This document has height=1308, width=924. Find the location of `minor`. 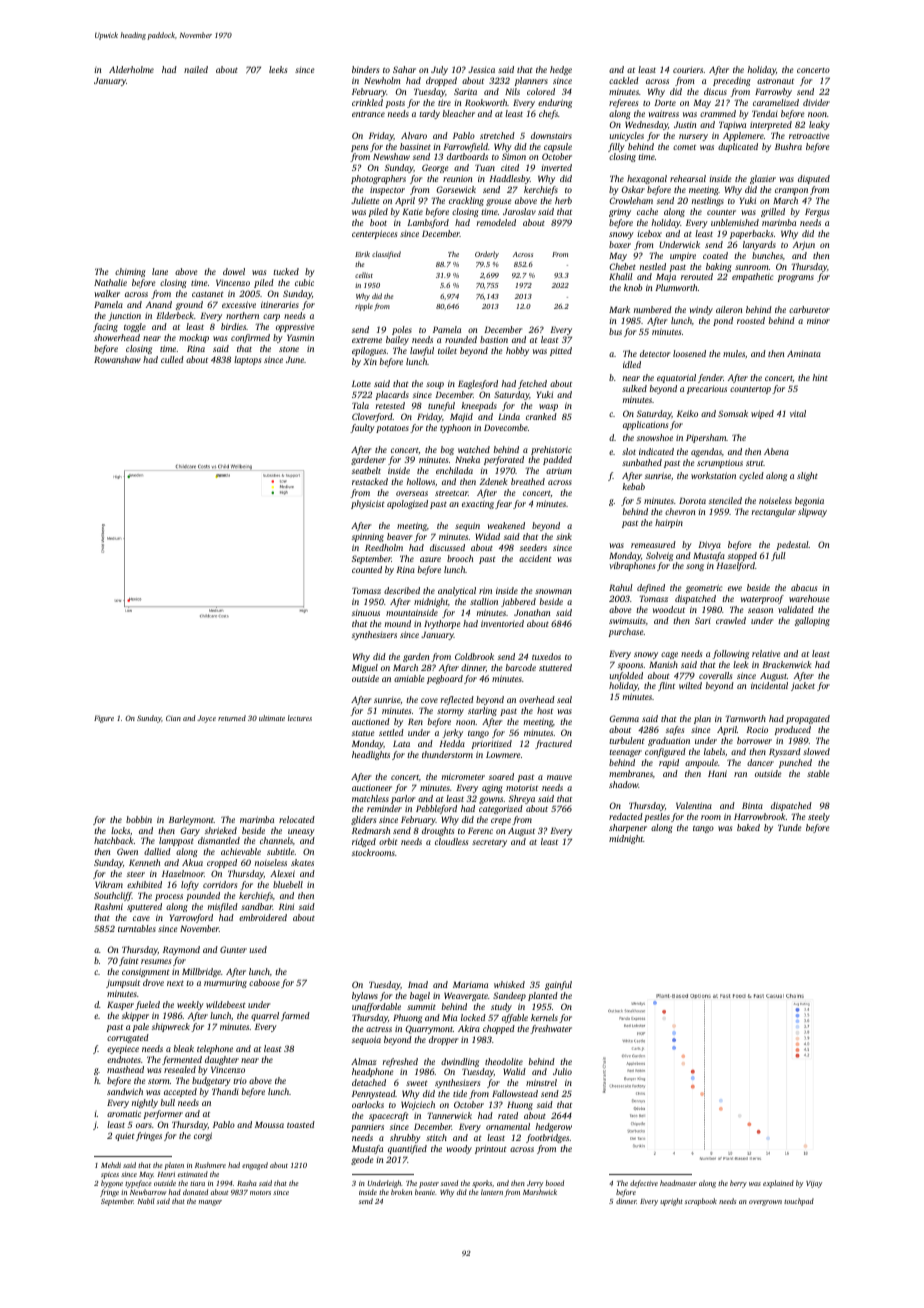

minor is located at coordinates (818, 320).
